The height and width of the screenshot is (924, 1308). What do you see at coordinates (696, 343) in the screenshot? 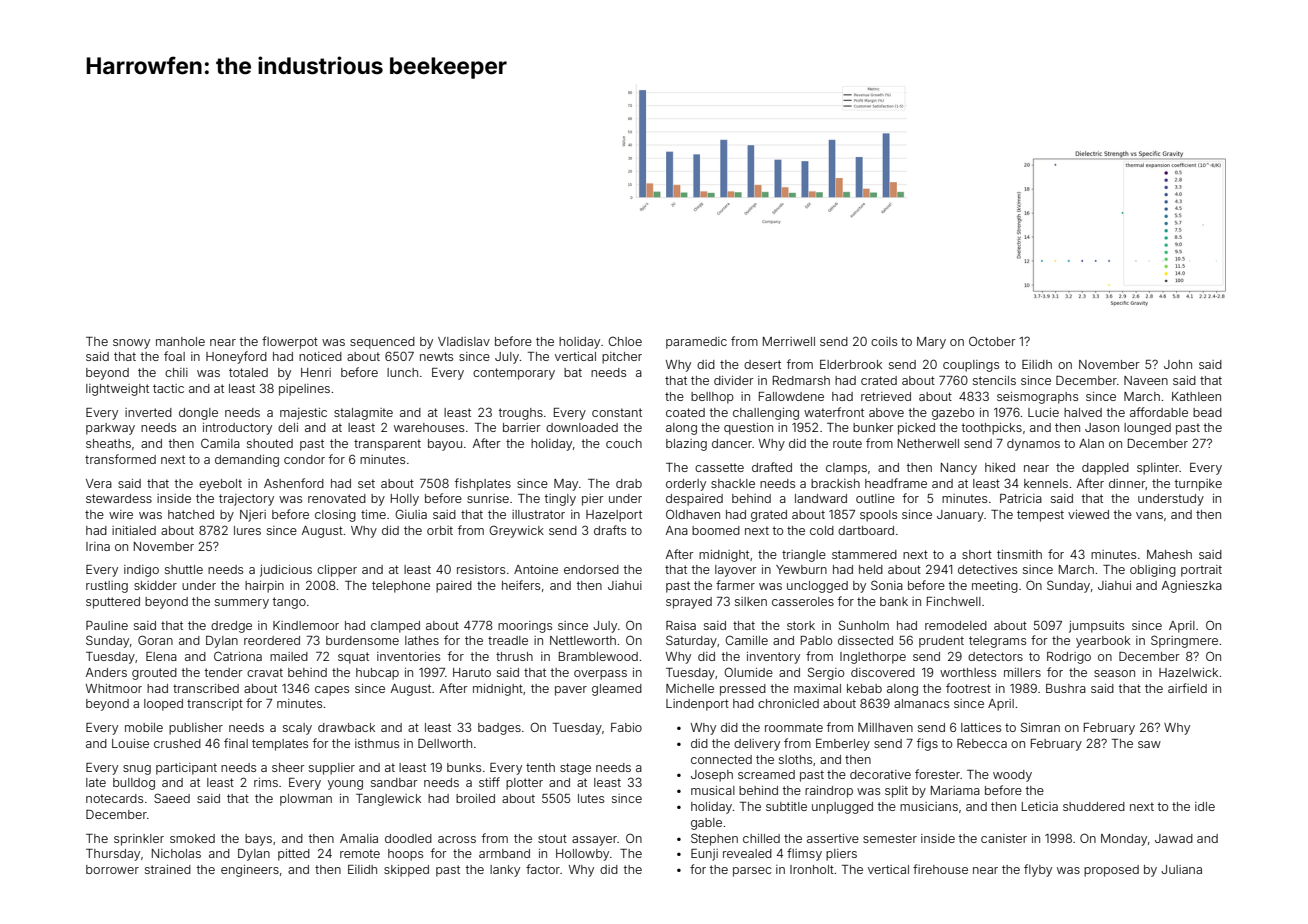
I see `paramedic` at bounding box center [696, 343].
